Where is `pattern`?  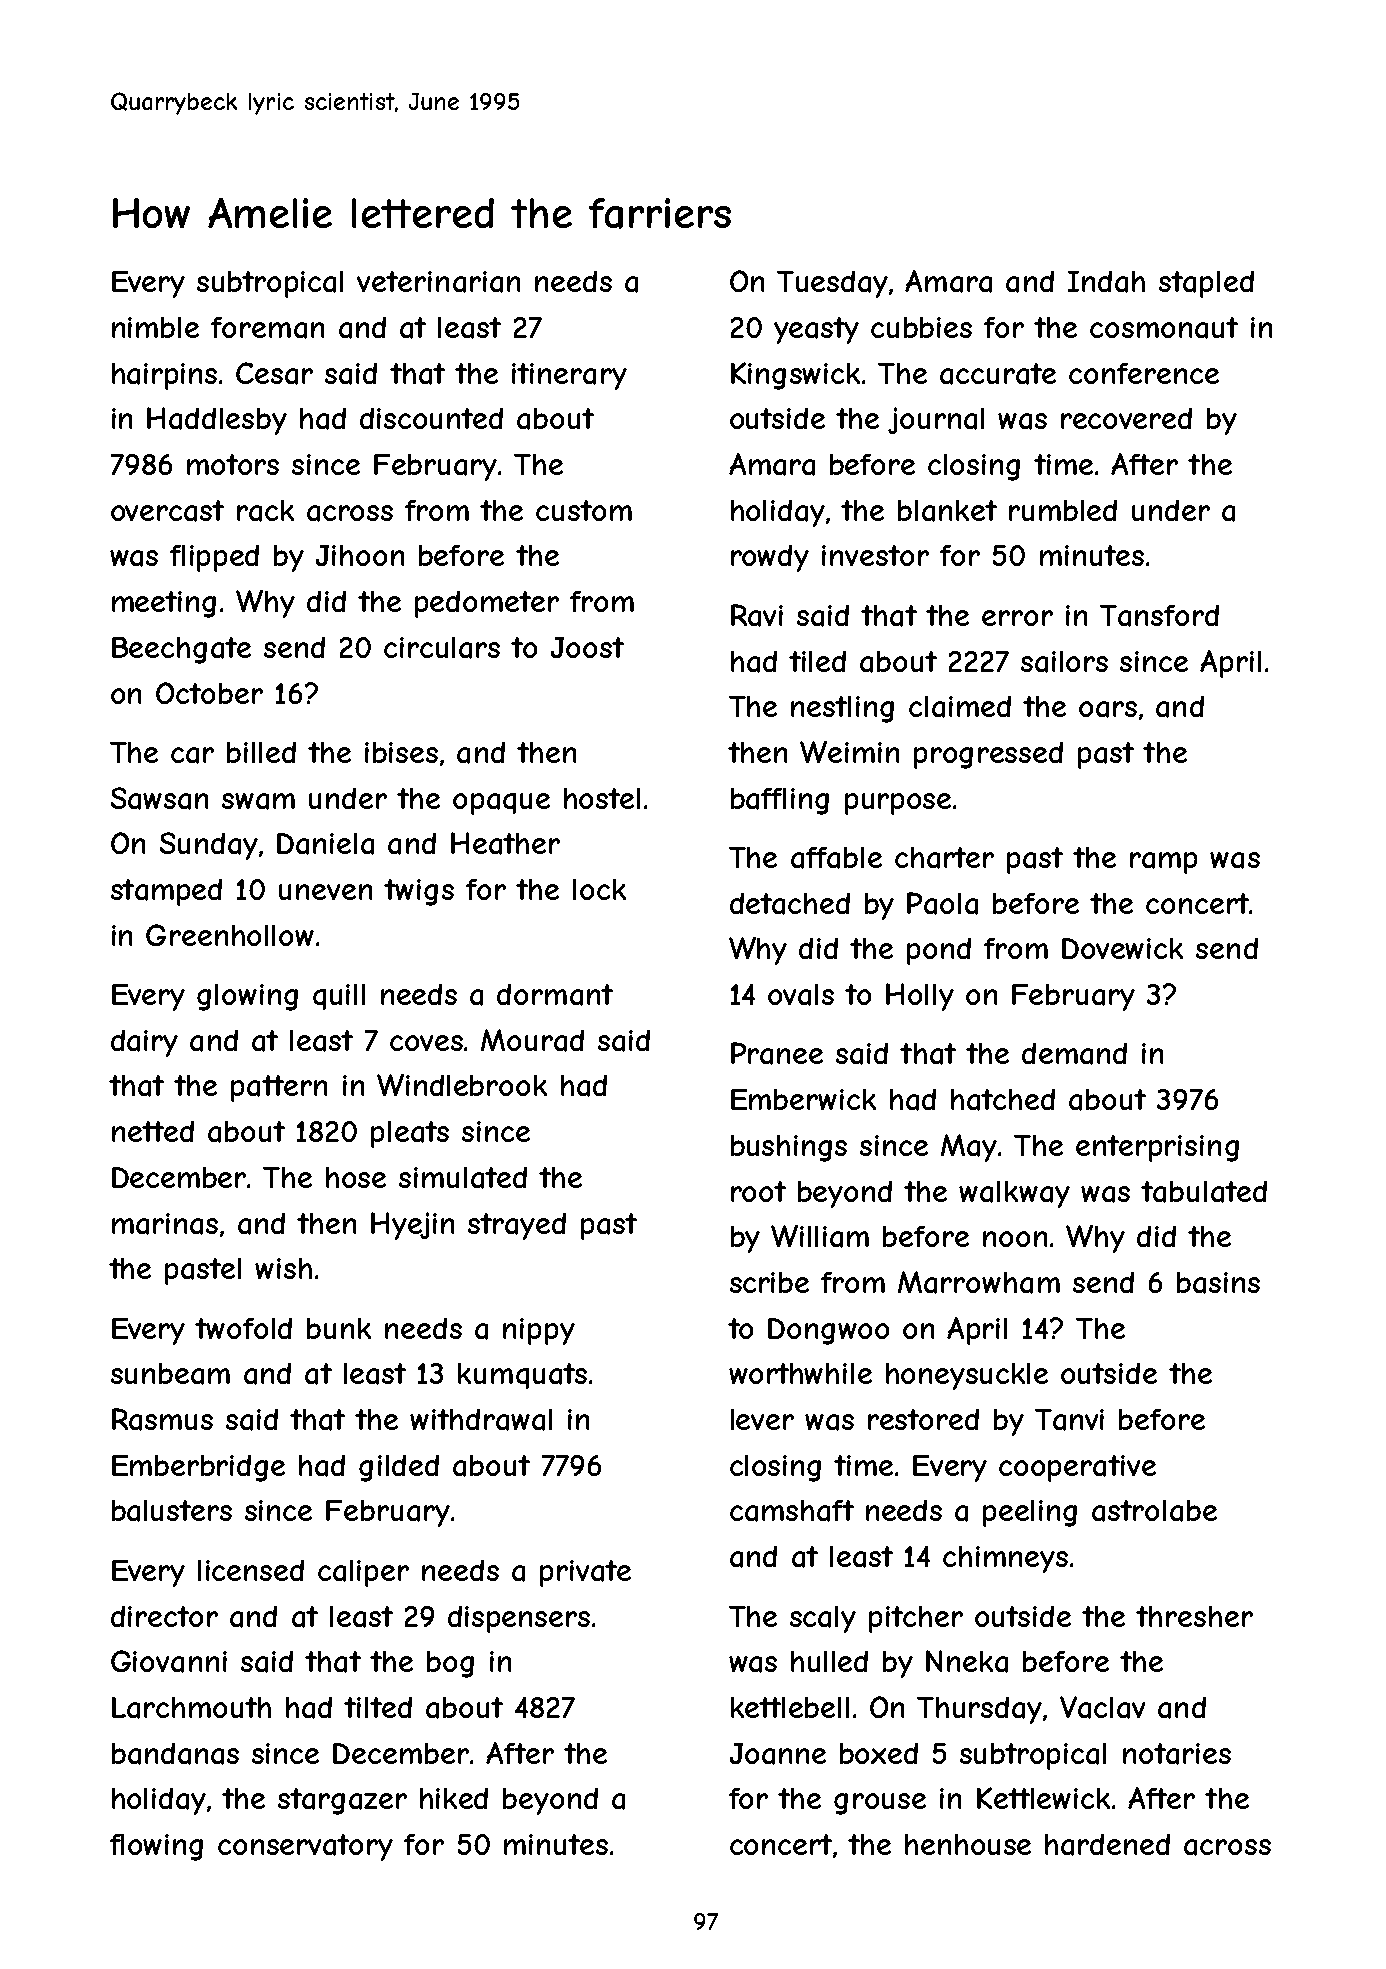
pattern is located at coordinates (279, 1088).
